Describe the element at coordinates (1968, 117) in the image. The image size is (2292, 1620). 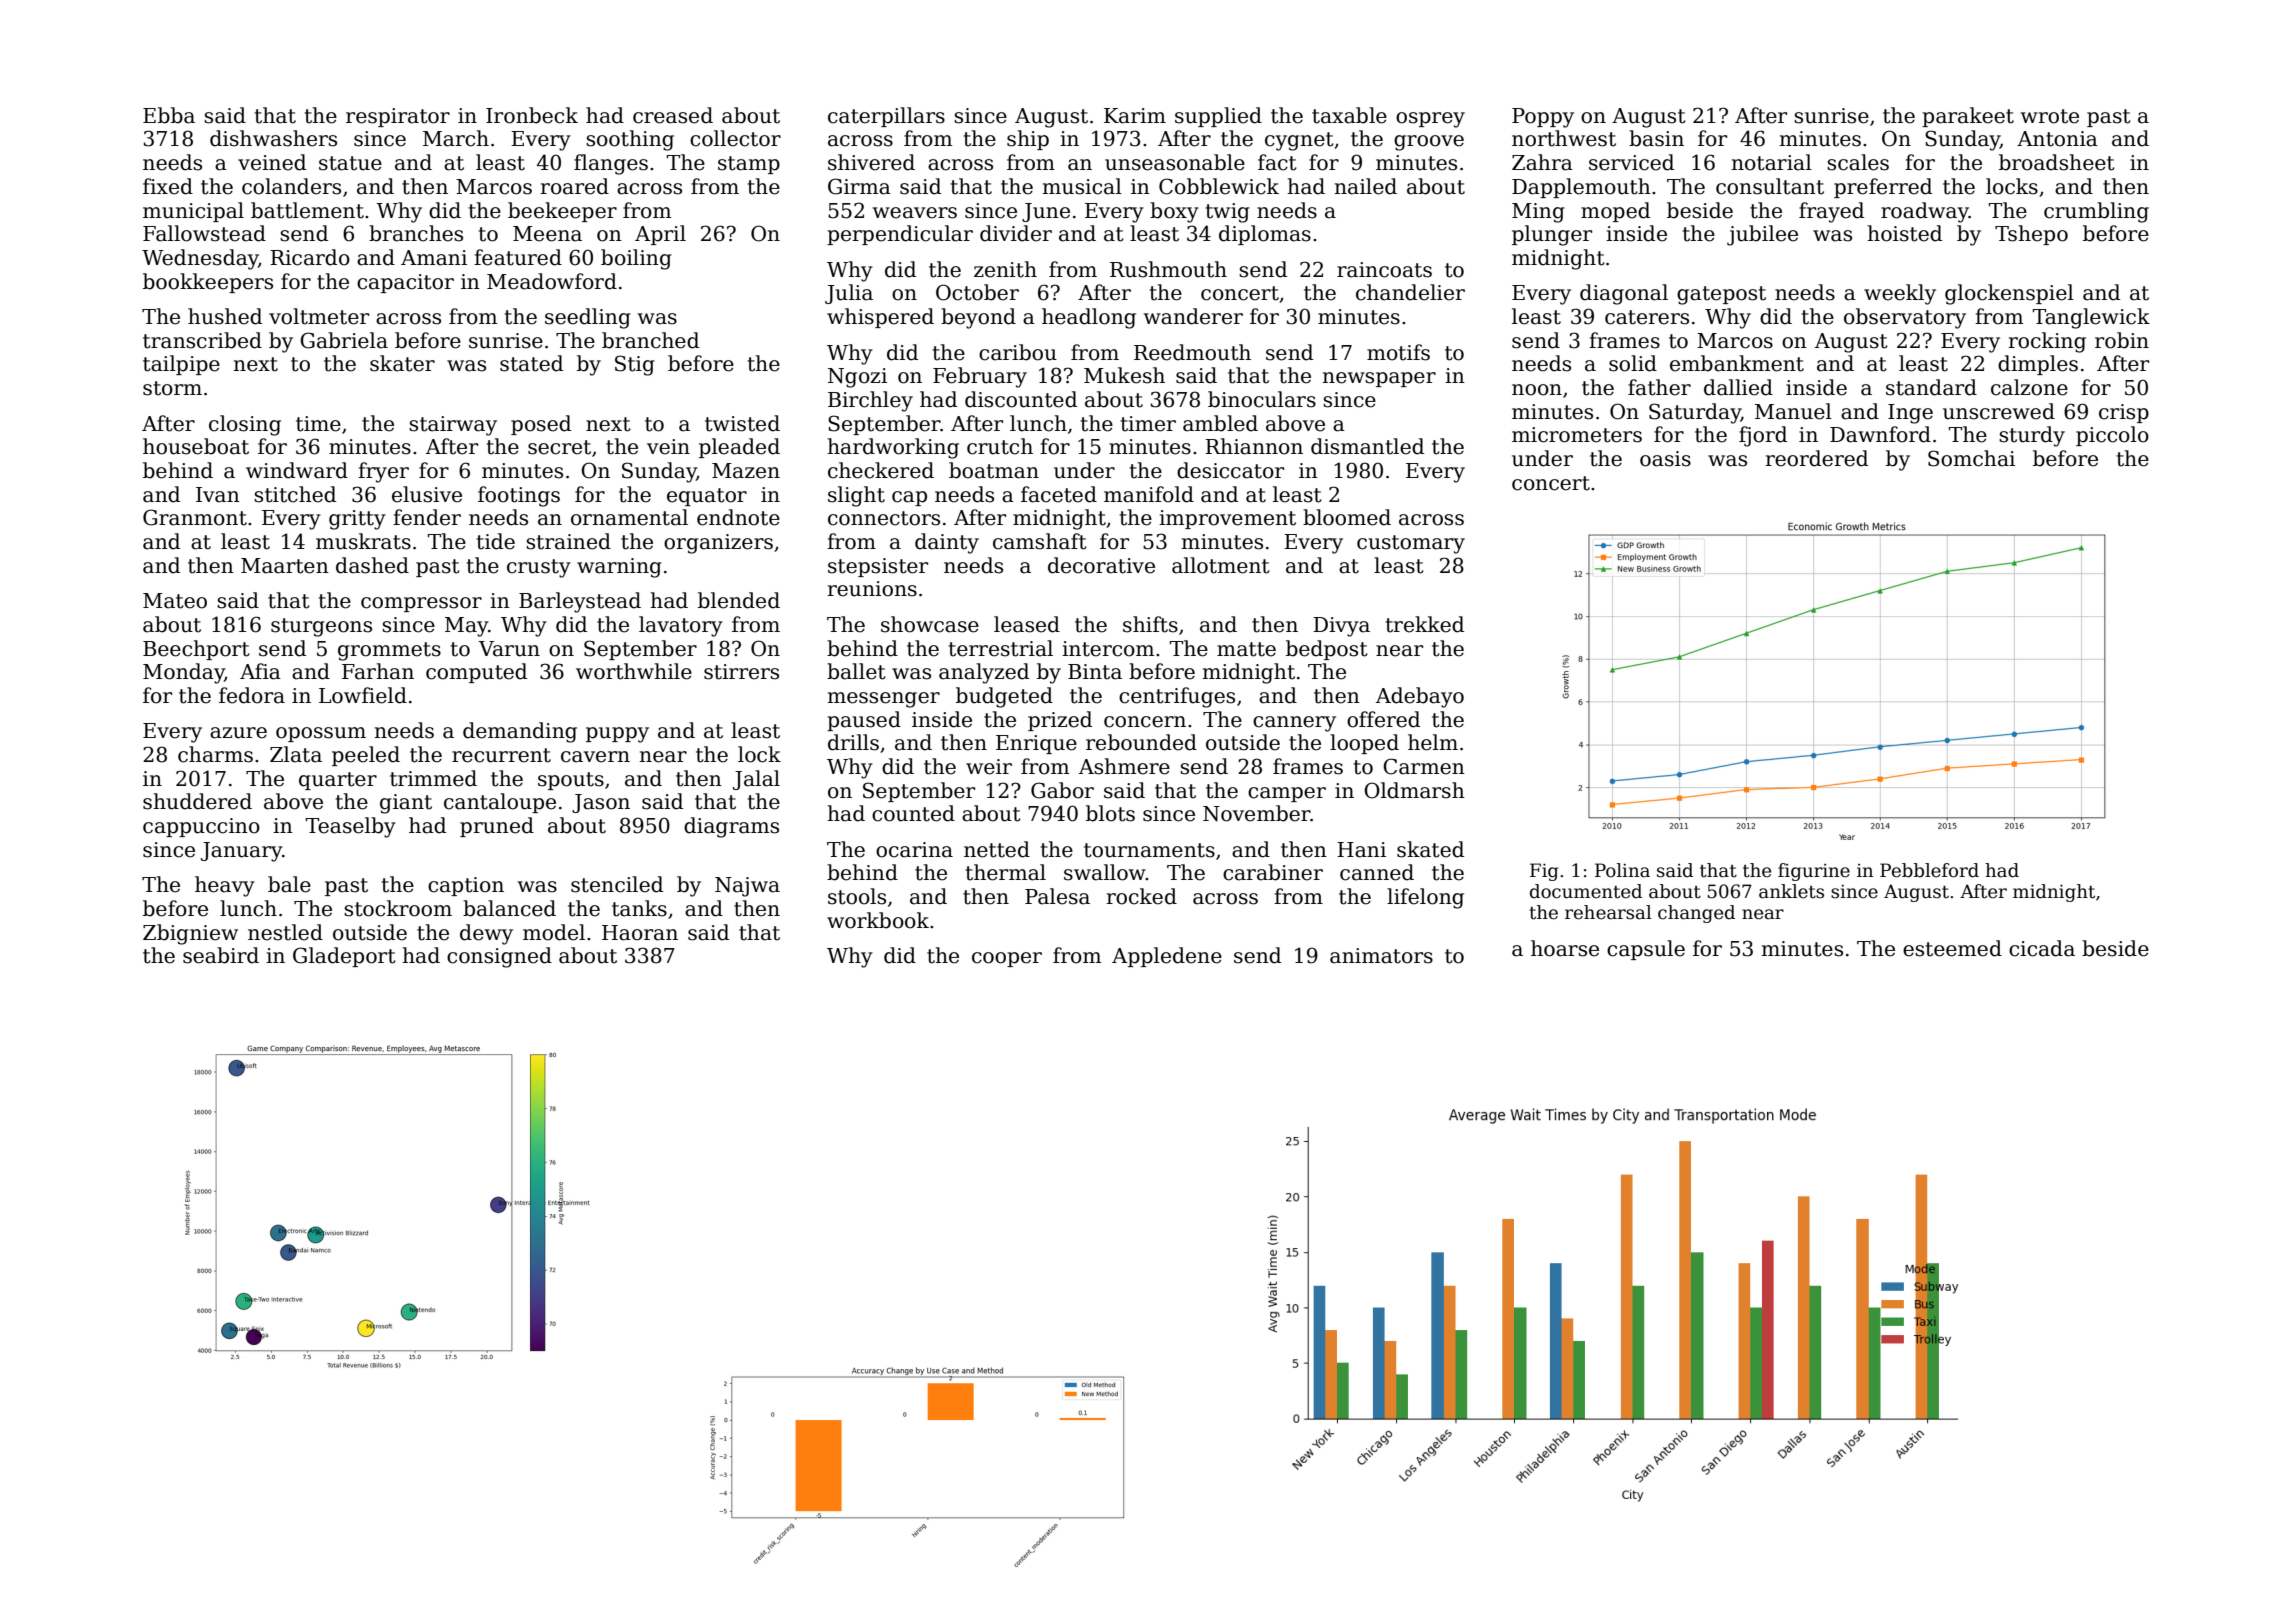
I see `parakeet` at that location.
